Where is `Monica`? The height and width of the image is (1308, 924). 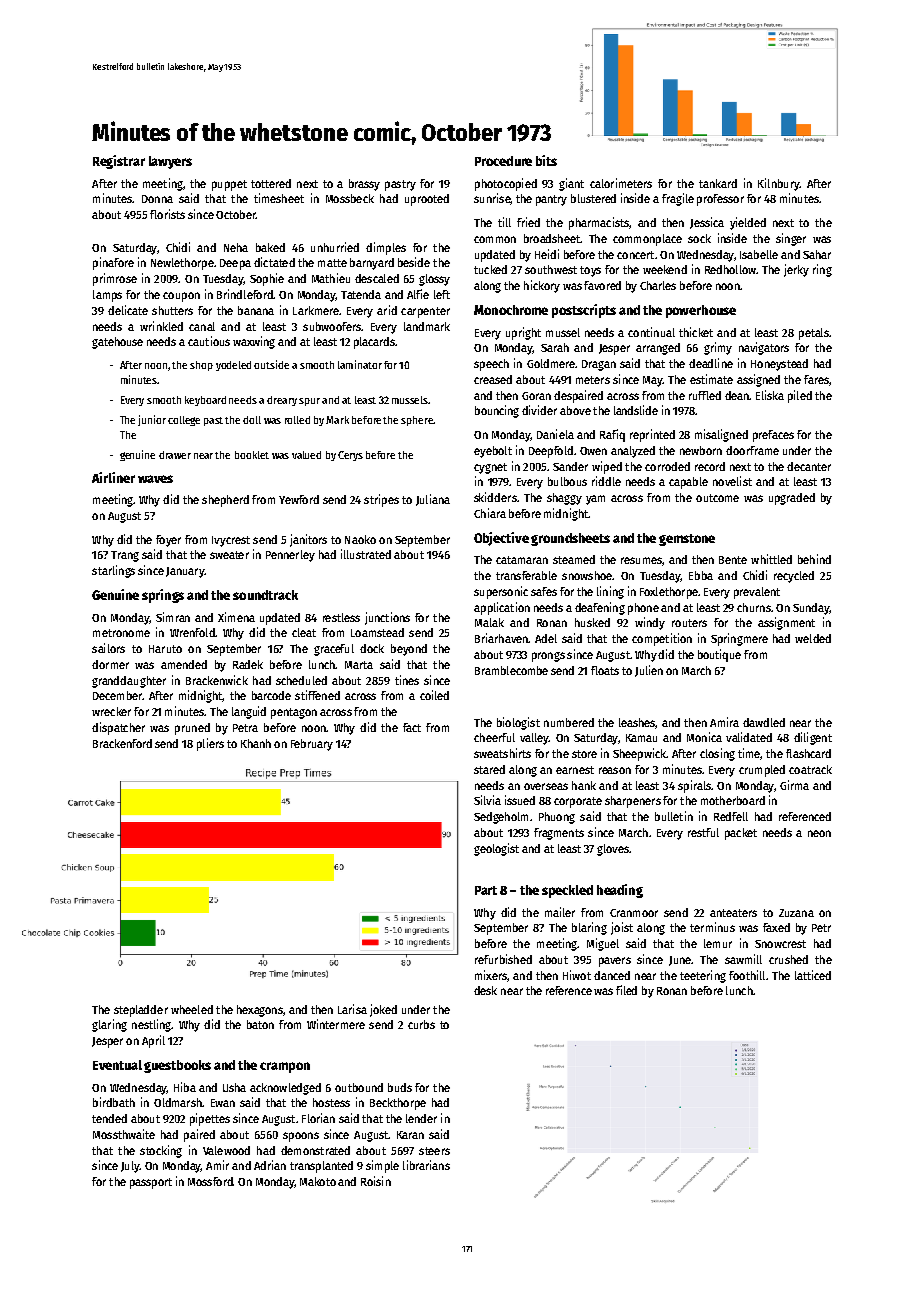
Monica is located at coordinates (704, 737).
